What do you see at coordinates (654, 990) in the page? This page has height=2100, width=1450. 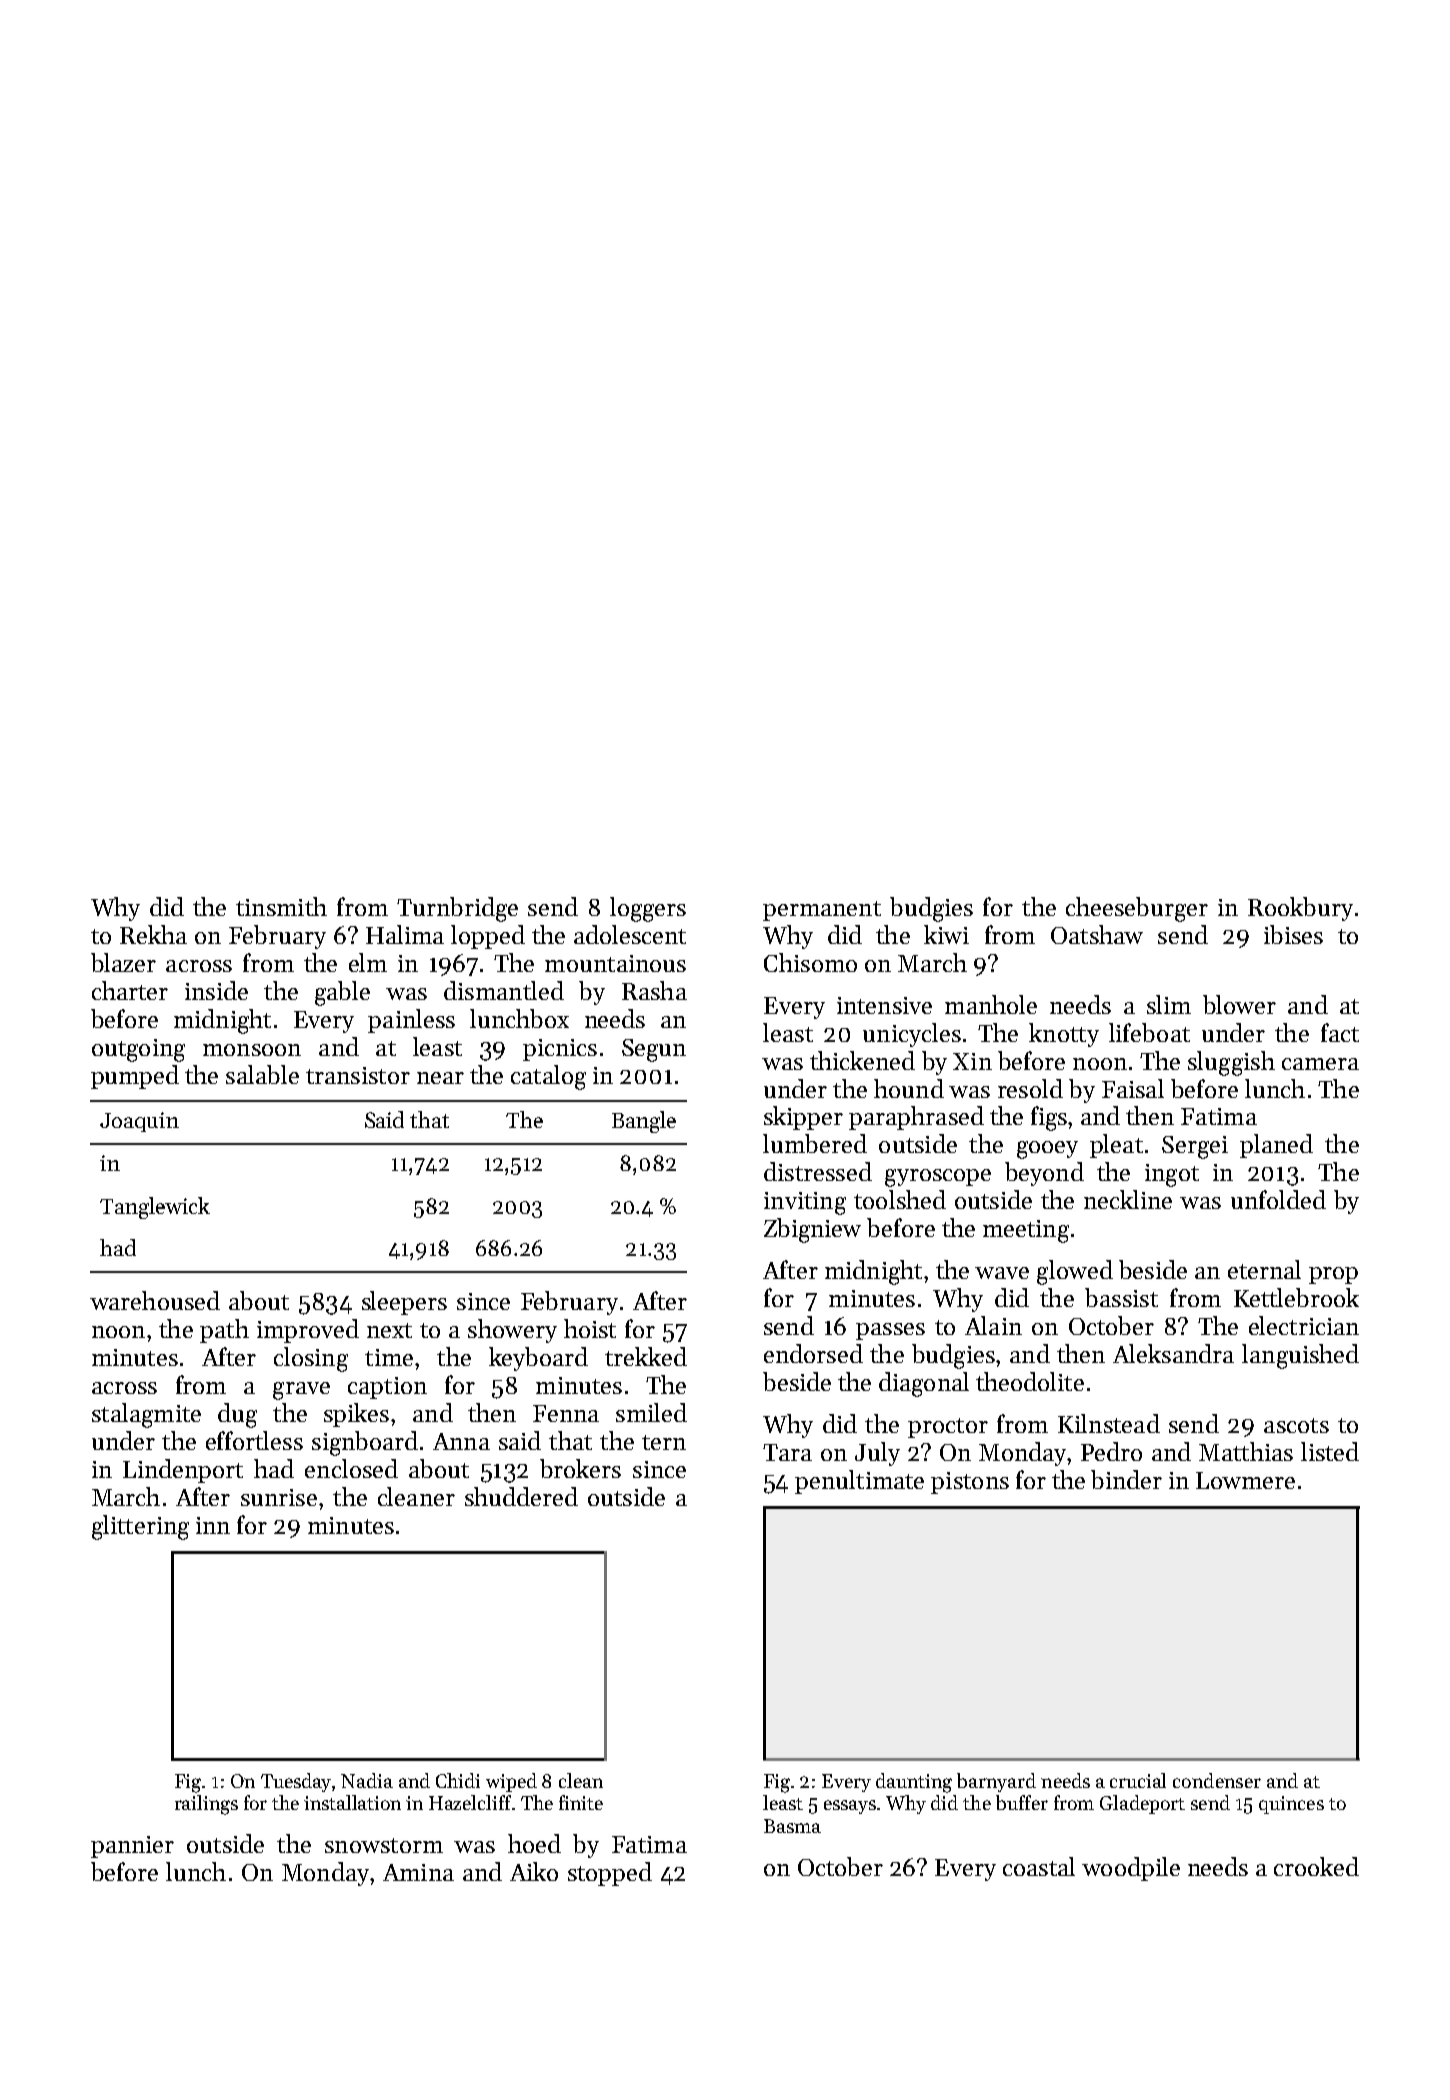 I see `Rasha` at bounding box center [654, 990].
